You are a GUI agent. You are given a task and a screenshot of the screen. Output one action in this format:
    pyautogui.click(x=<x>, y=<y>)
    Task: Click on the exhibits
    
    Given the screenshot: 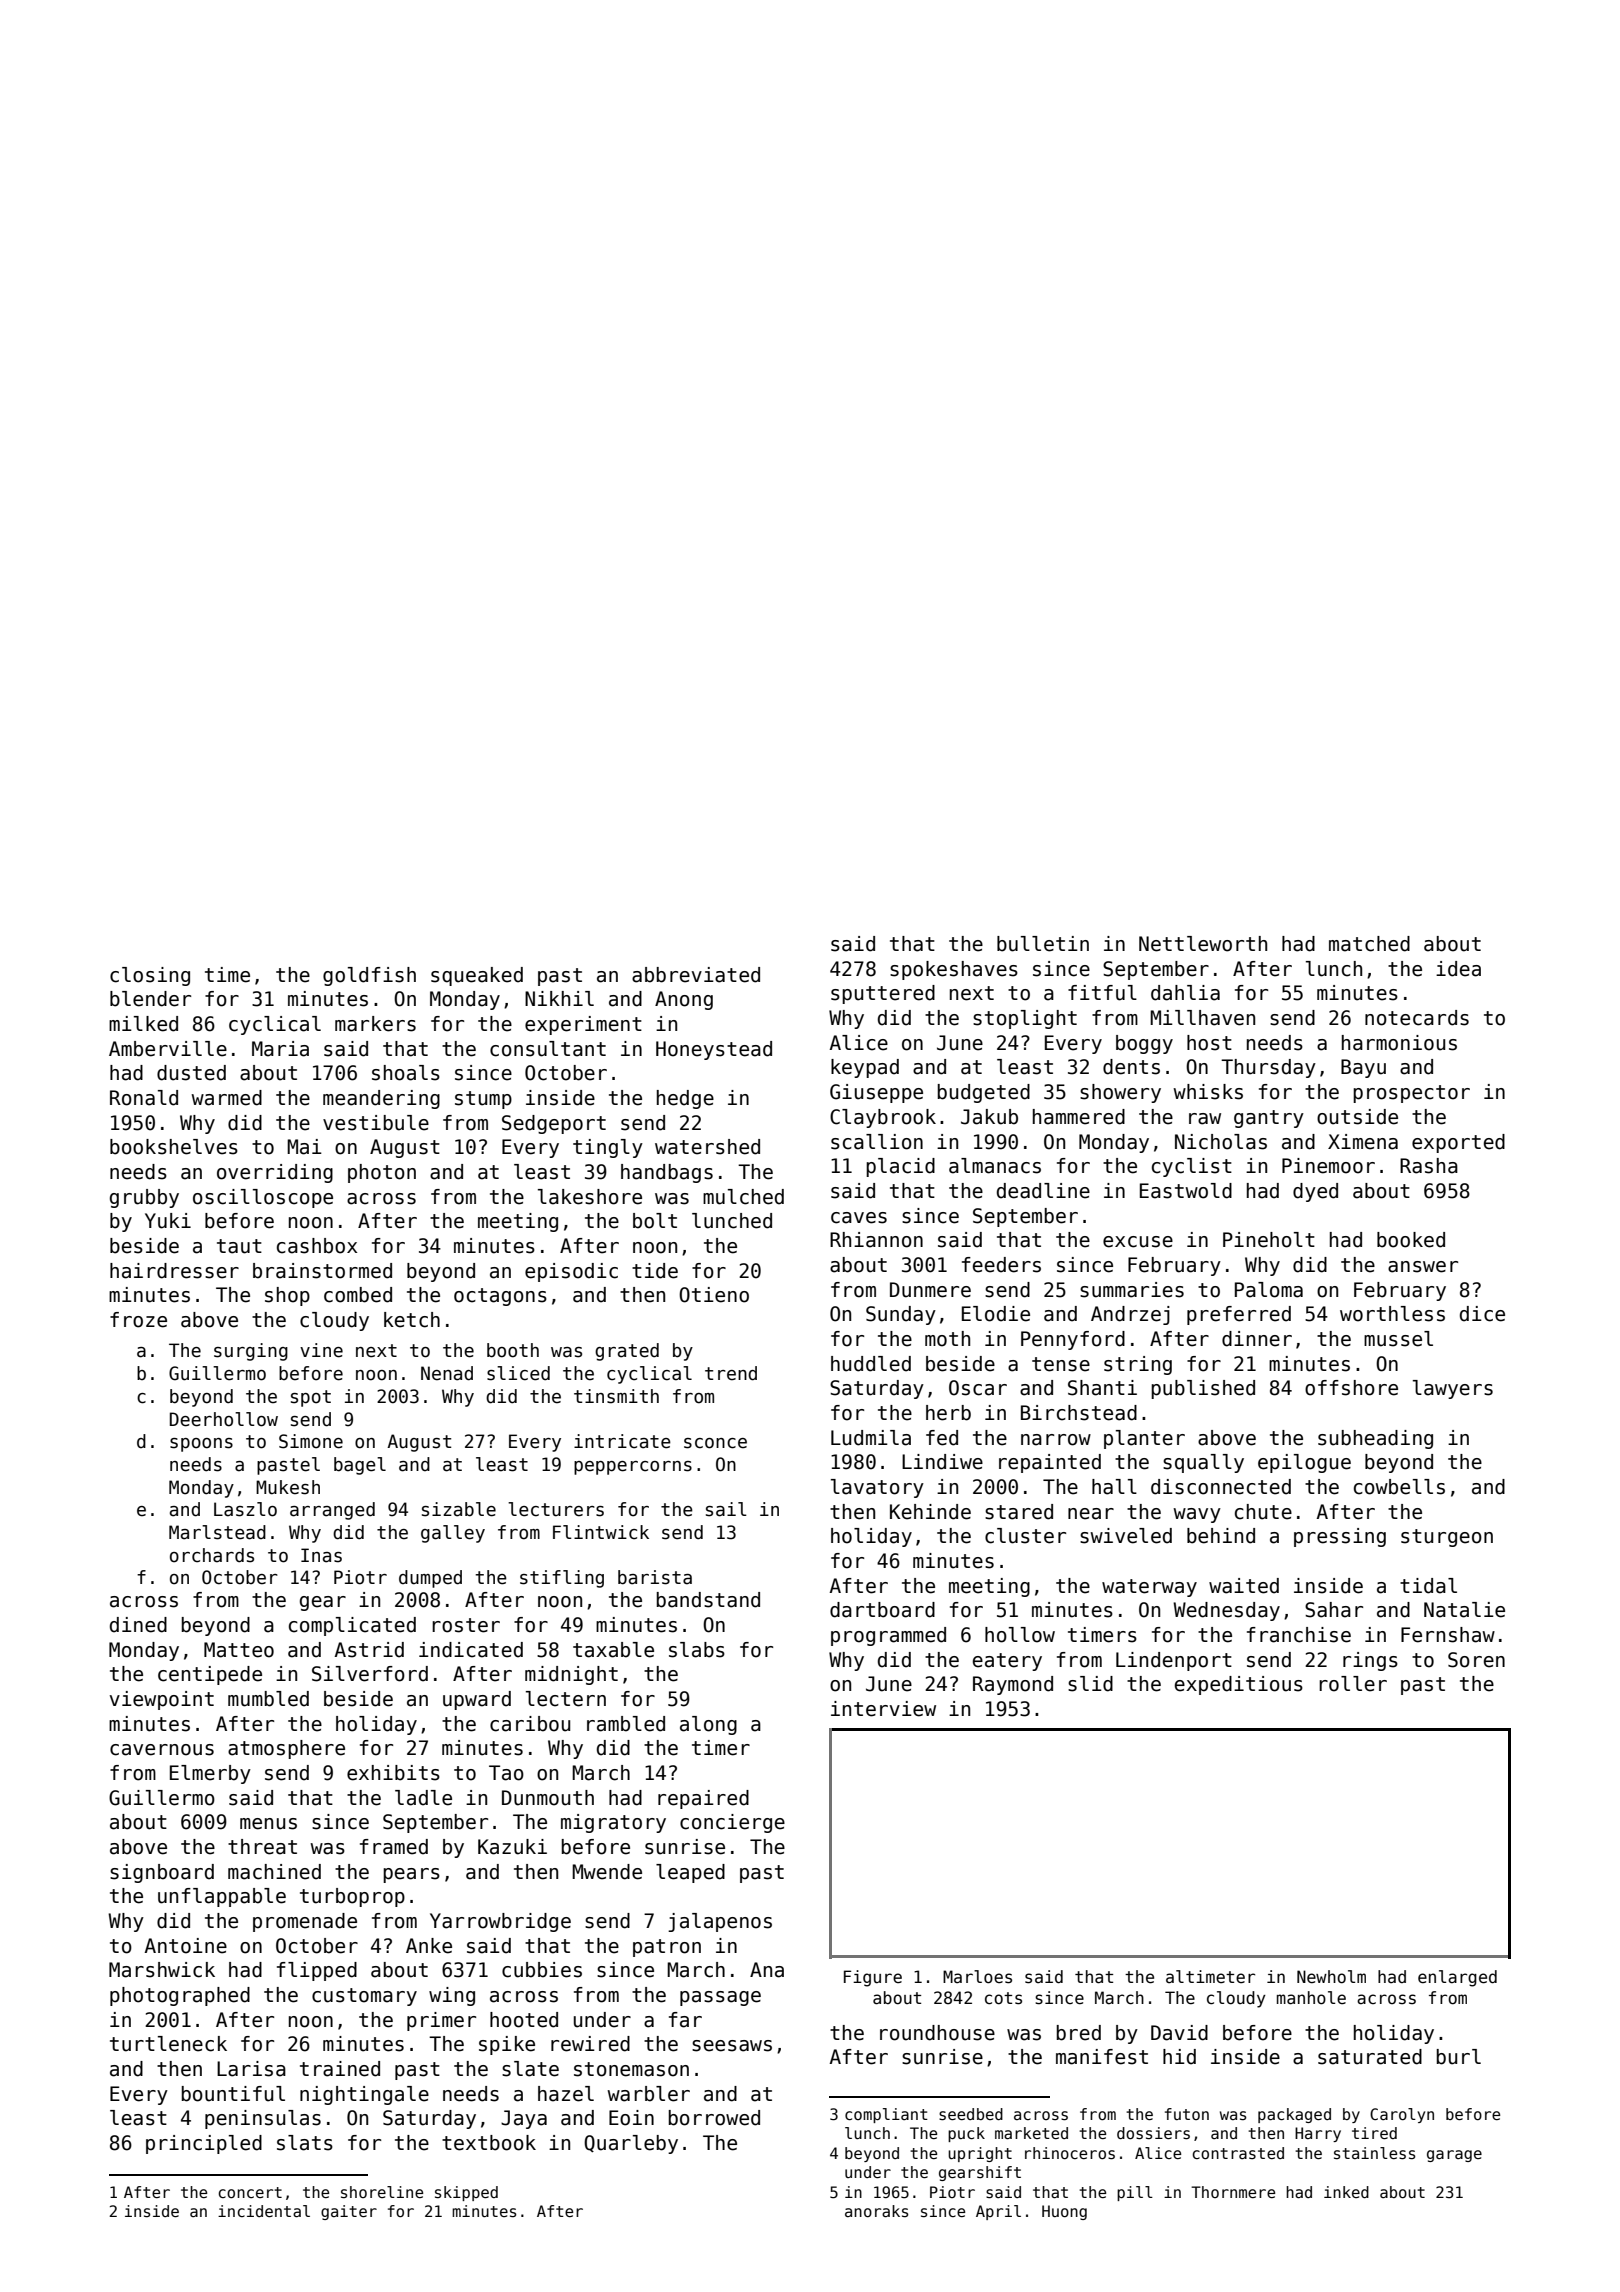 What is the action you would take?
    pyautogui.click(x=393, y=1773)
